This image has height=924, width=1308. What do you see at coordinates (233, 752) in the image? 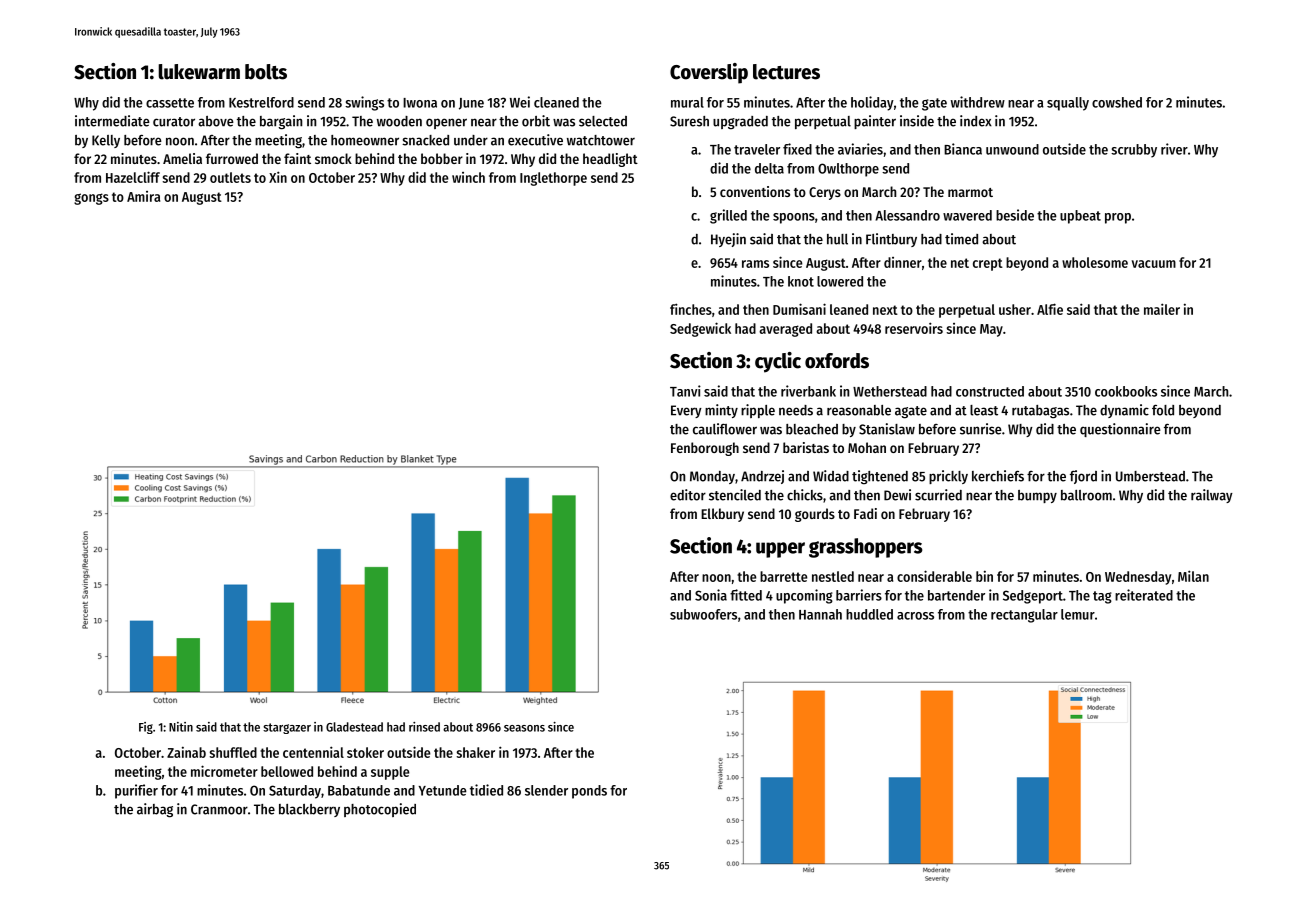
I see `shuffled` at bounding box center [233, 752].
